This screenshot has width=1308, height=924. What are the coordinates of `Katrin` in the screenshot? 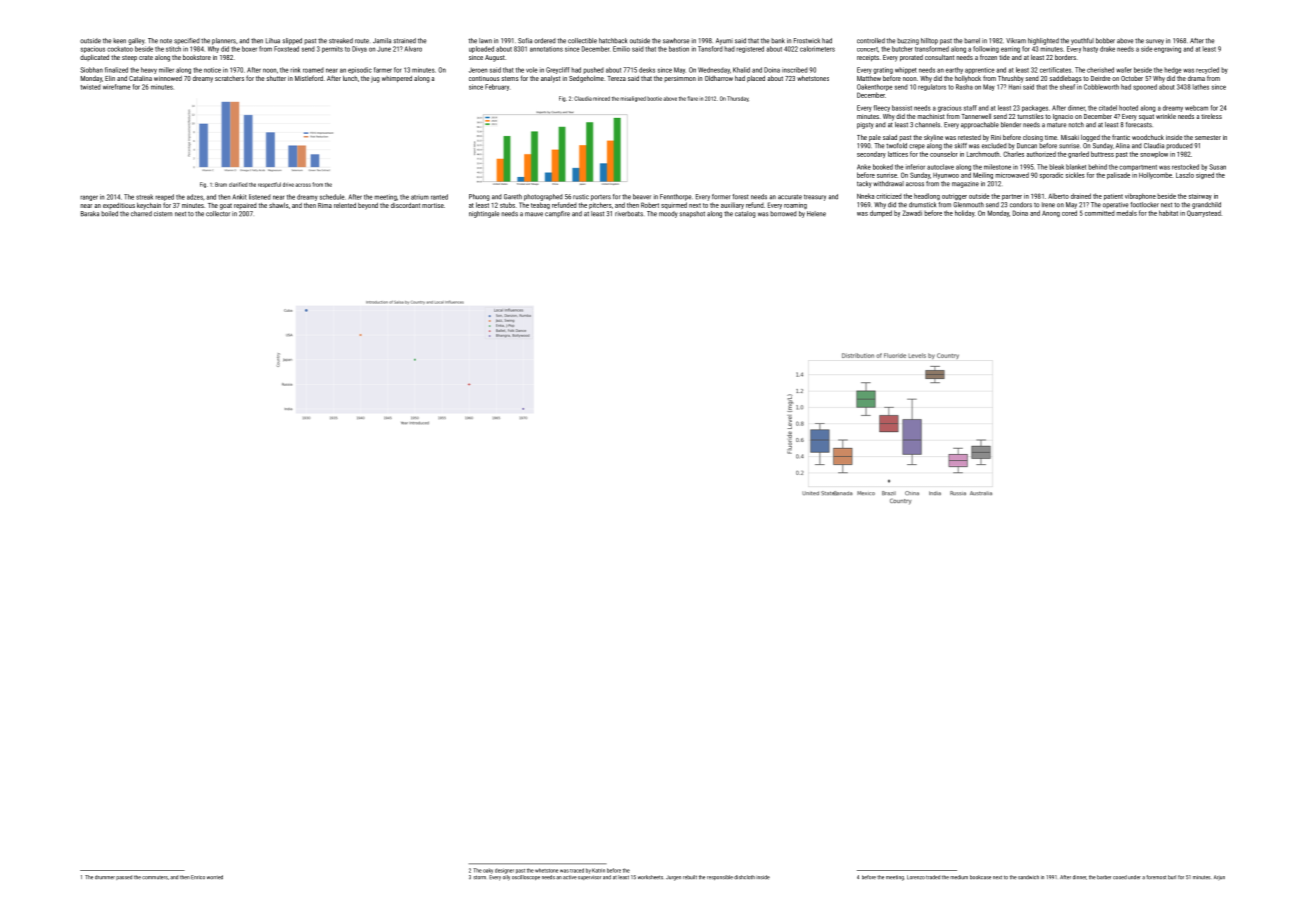 It's located at (598, 870).
